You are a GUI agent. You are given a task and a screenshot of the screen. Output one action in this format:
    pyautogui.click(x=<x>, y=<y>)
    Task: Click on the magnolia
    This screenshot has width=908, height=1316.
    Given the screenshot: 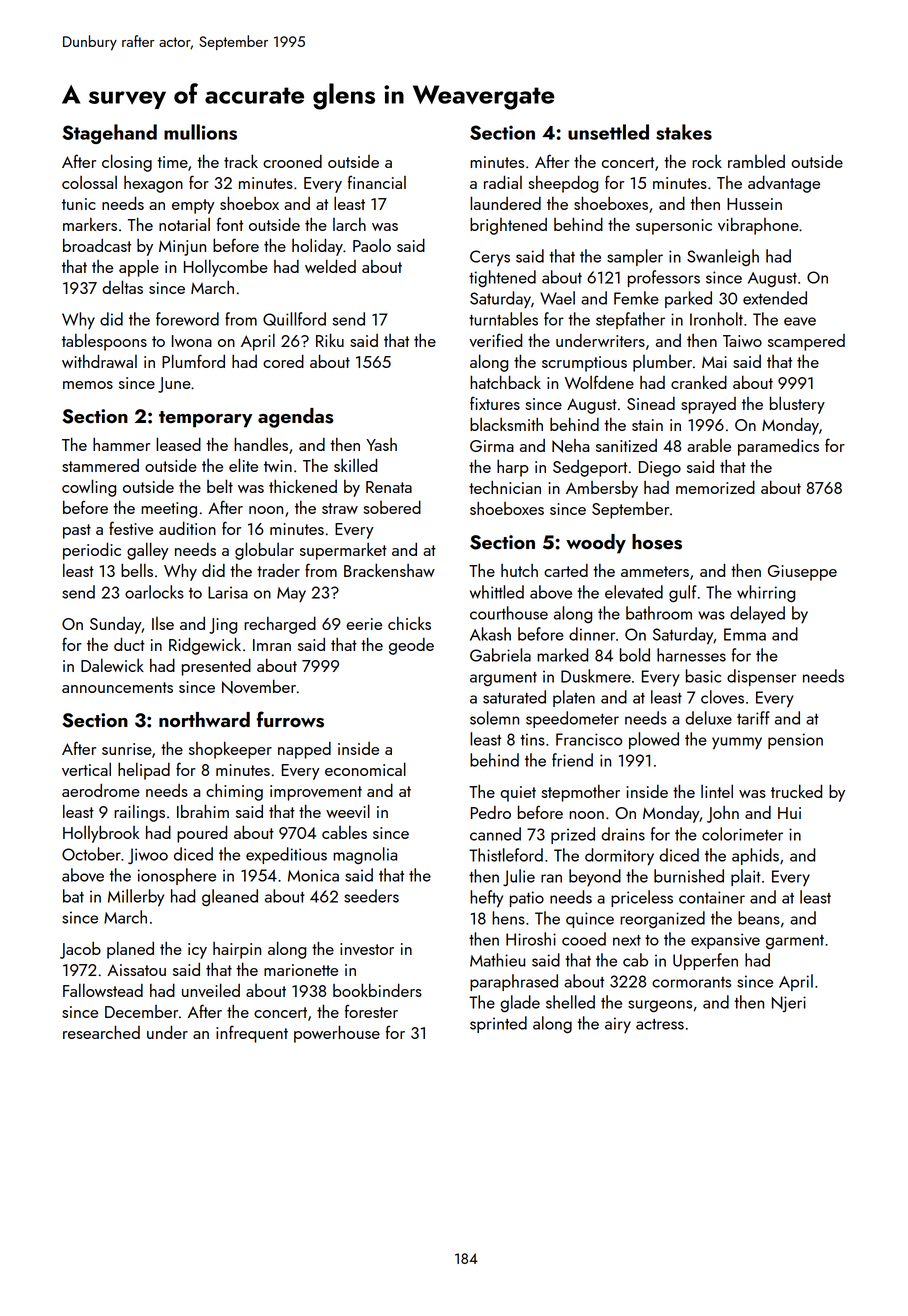 What is the action you would take?
    pyautogui.click(x=365, y=856)
